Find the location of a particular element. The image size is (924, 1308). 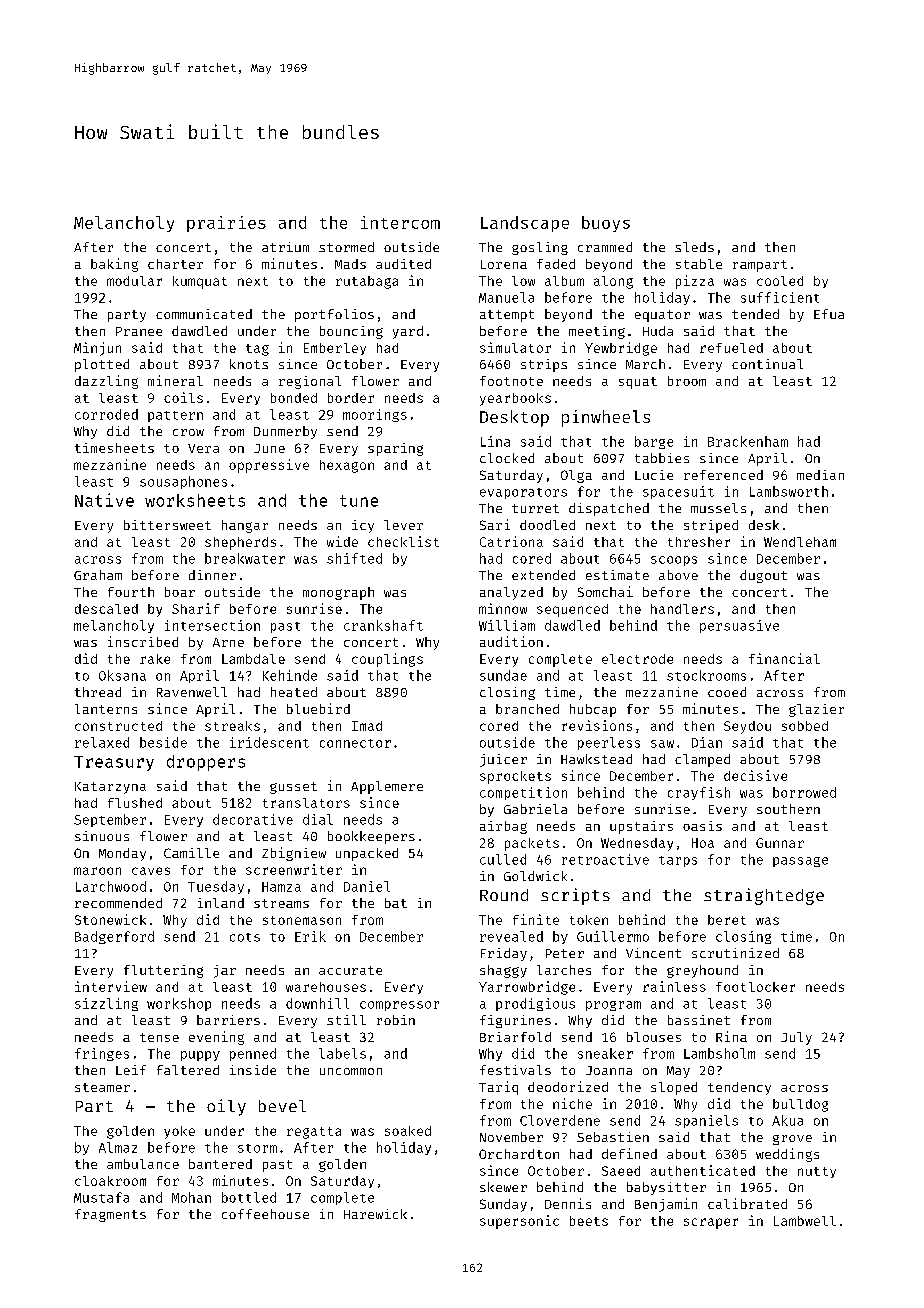

larches is located at coordinates (564, 970).
